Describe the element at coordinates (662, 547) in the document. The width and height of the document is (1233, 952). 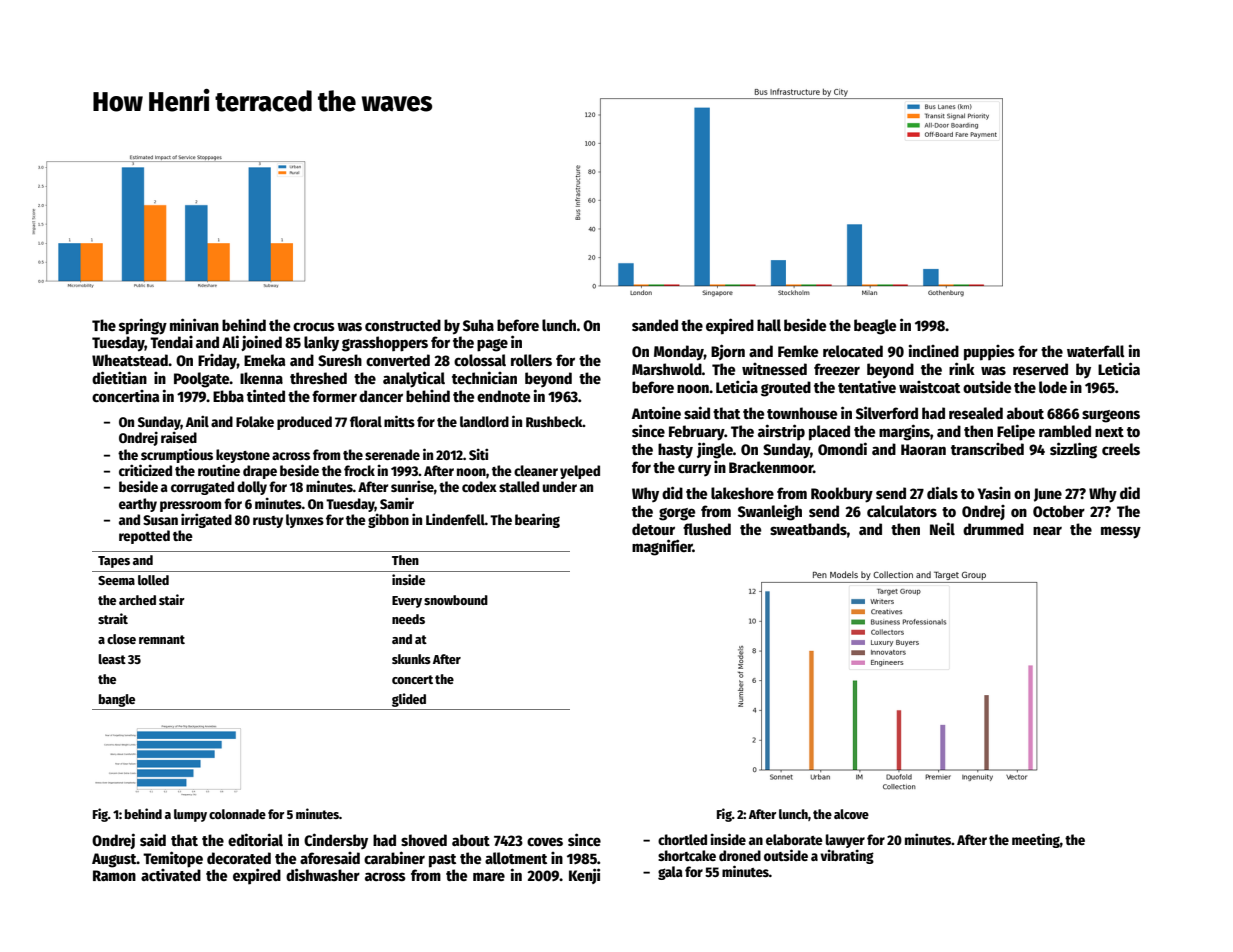
I see `magnifier` at that location.
